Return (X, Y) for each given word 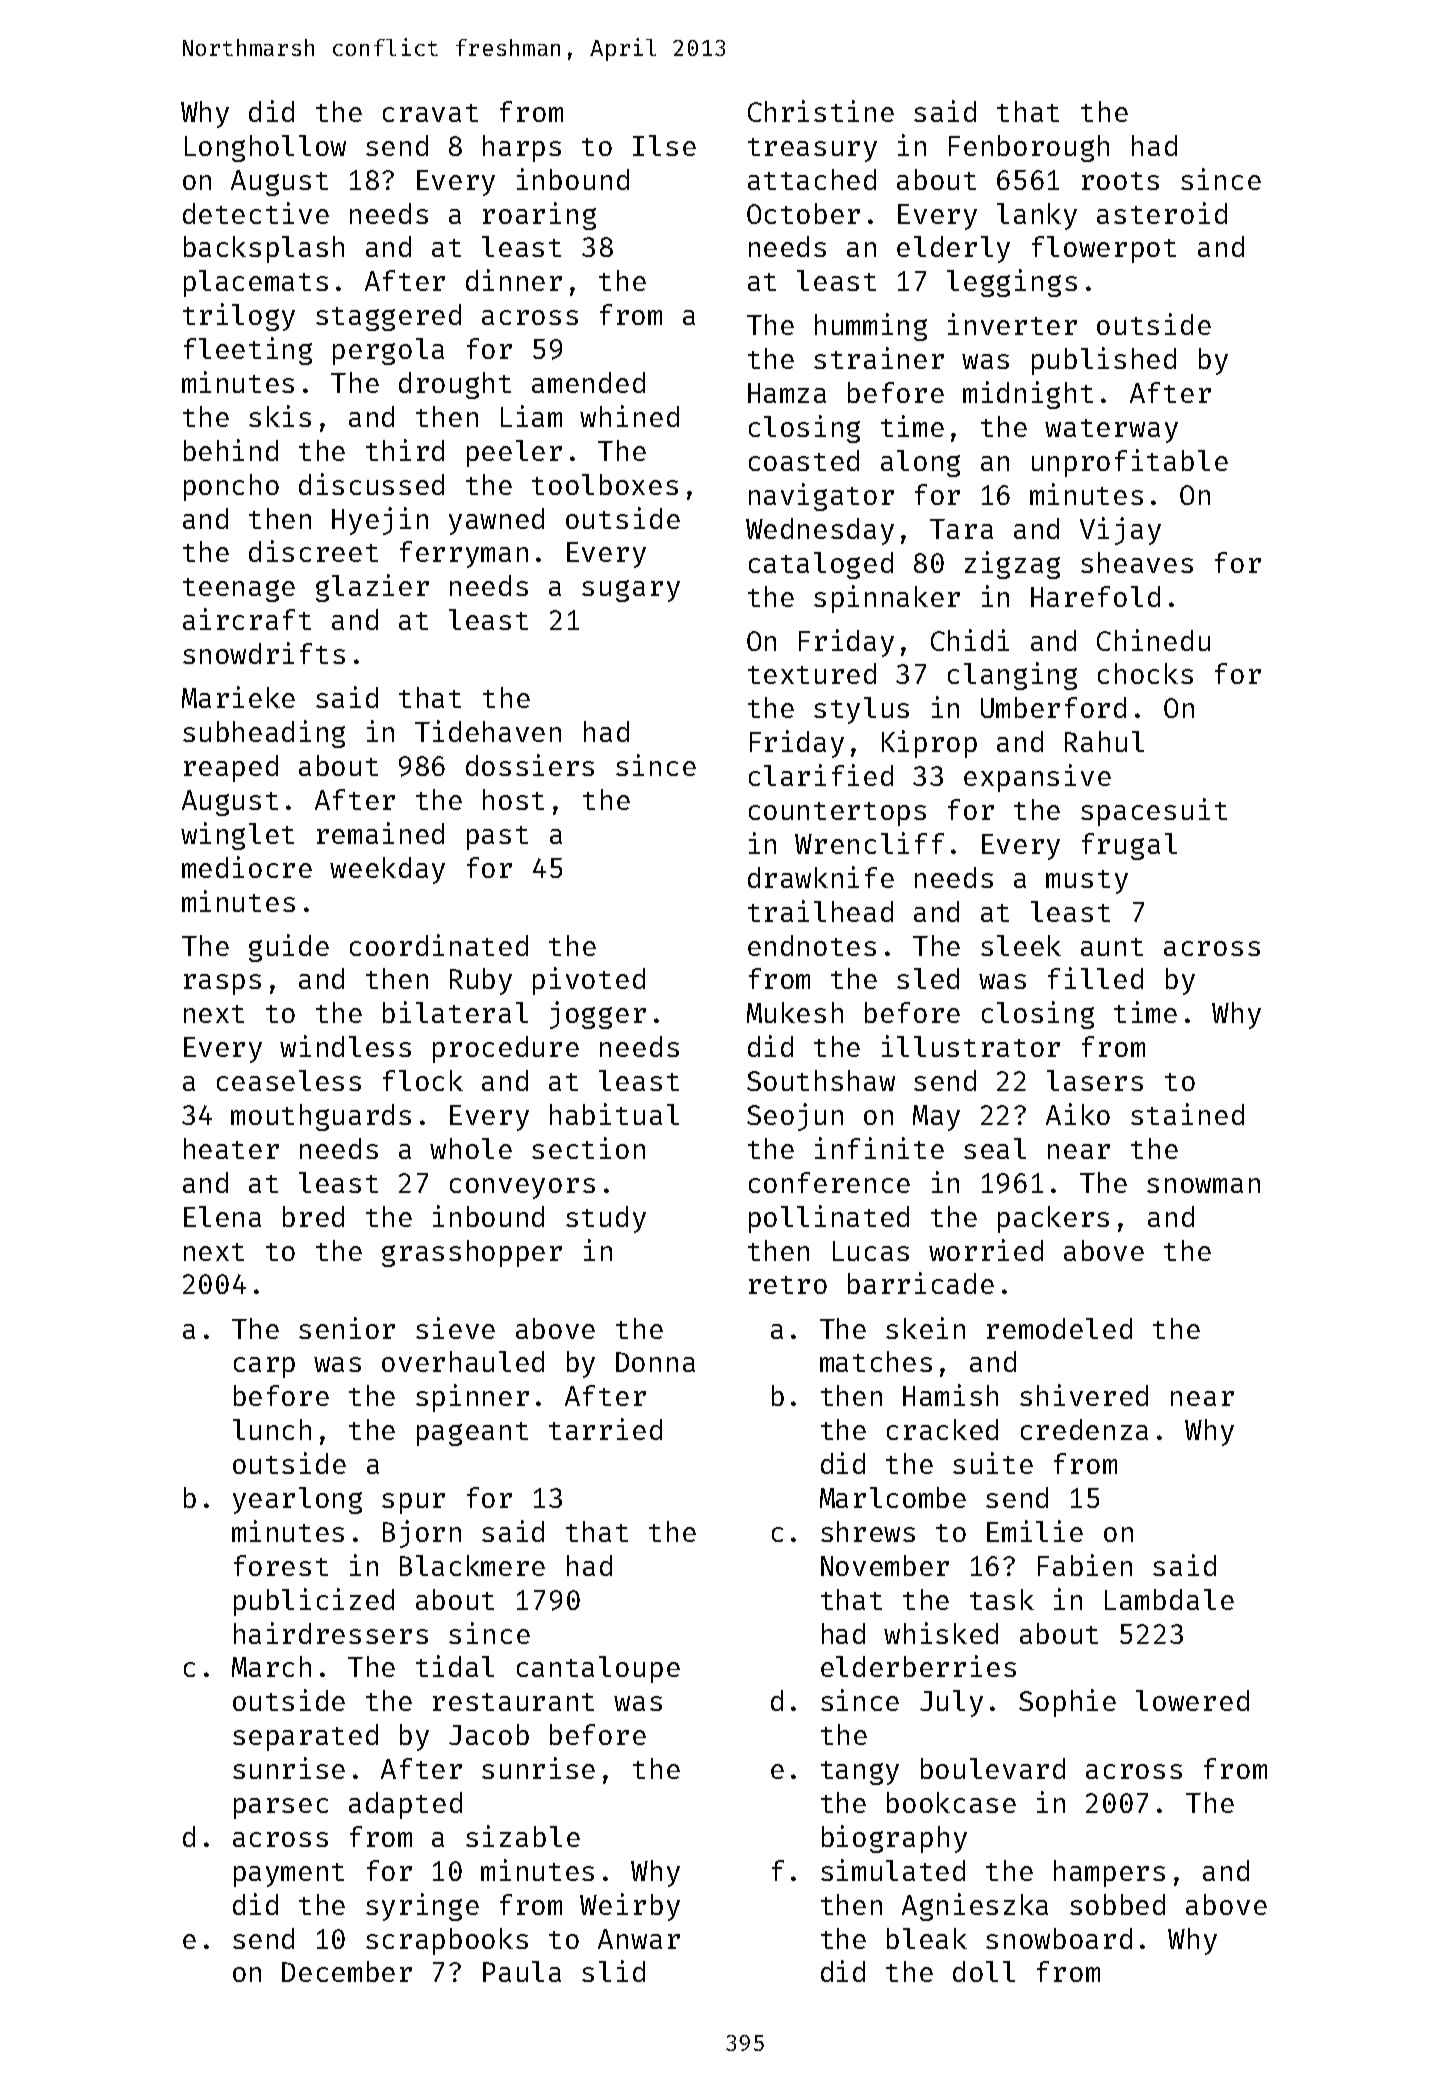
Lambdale (1169, 1599)
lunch (272, 1429)
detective (256, 213)
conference (829, 1182)
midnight (1028, 395)
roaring (539, 216)
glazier (372, 588)
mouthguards (321, 1117)
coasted (804, 460)
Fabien (1085, 1565)
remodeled (1059, 1328)
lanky (1037, 216)
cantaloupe (598, 1669)
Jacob (489, 1734)
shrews (868, 1531)
